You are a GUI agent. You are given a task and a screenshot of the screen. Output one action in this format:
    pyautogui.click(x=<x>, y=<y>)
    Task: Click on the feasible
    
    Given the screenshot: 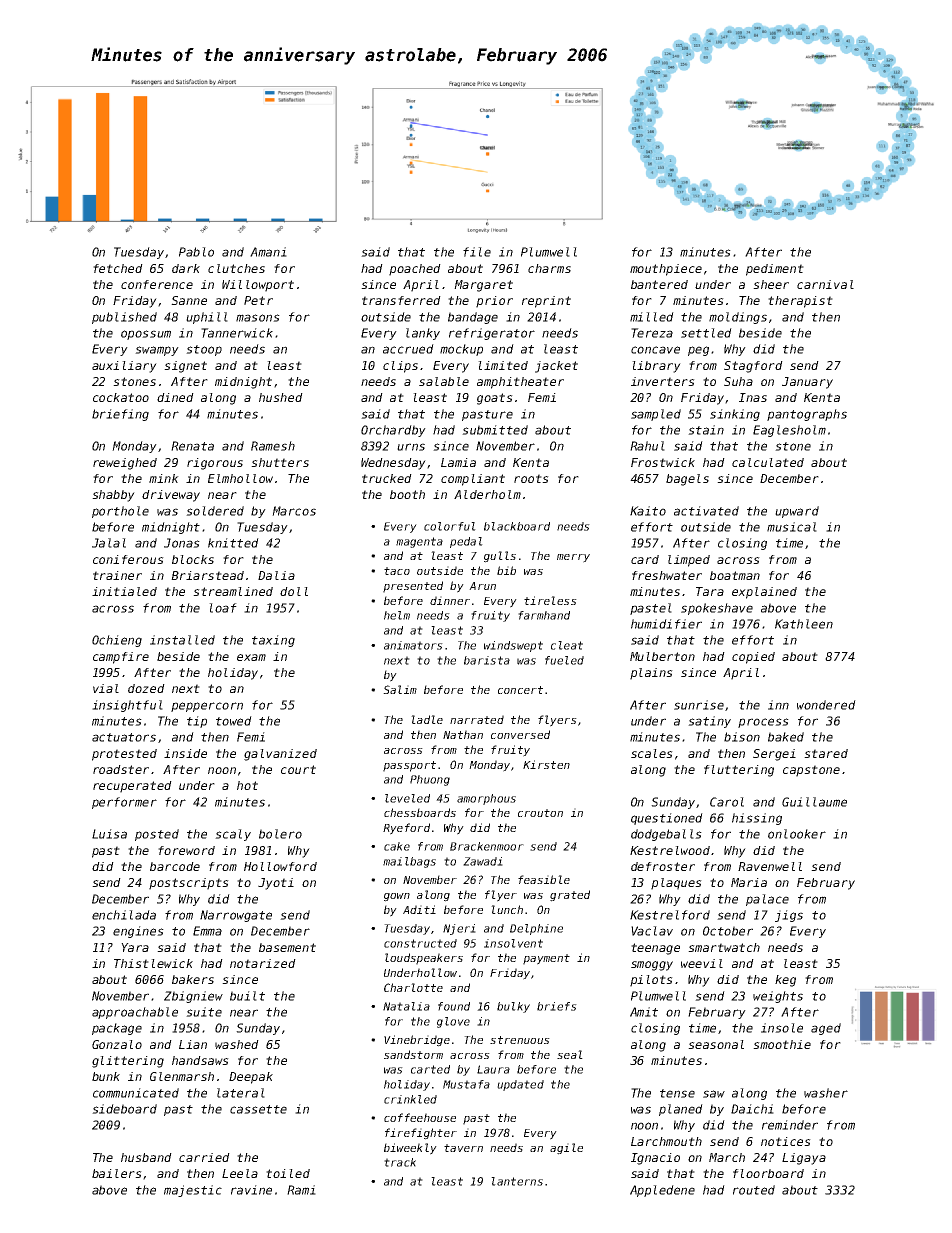 What is the action you would take?
    pyautogui.click(x=544, y=879)
